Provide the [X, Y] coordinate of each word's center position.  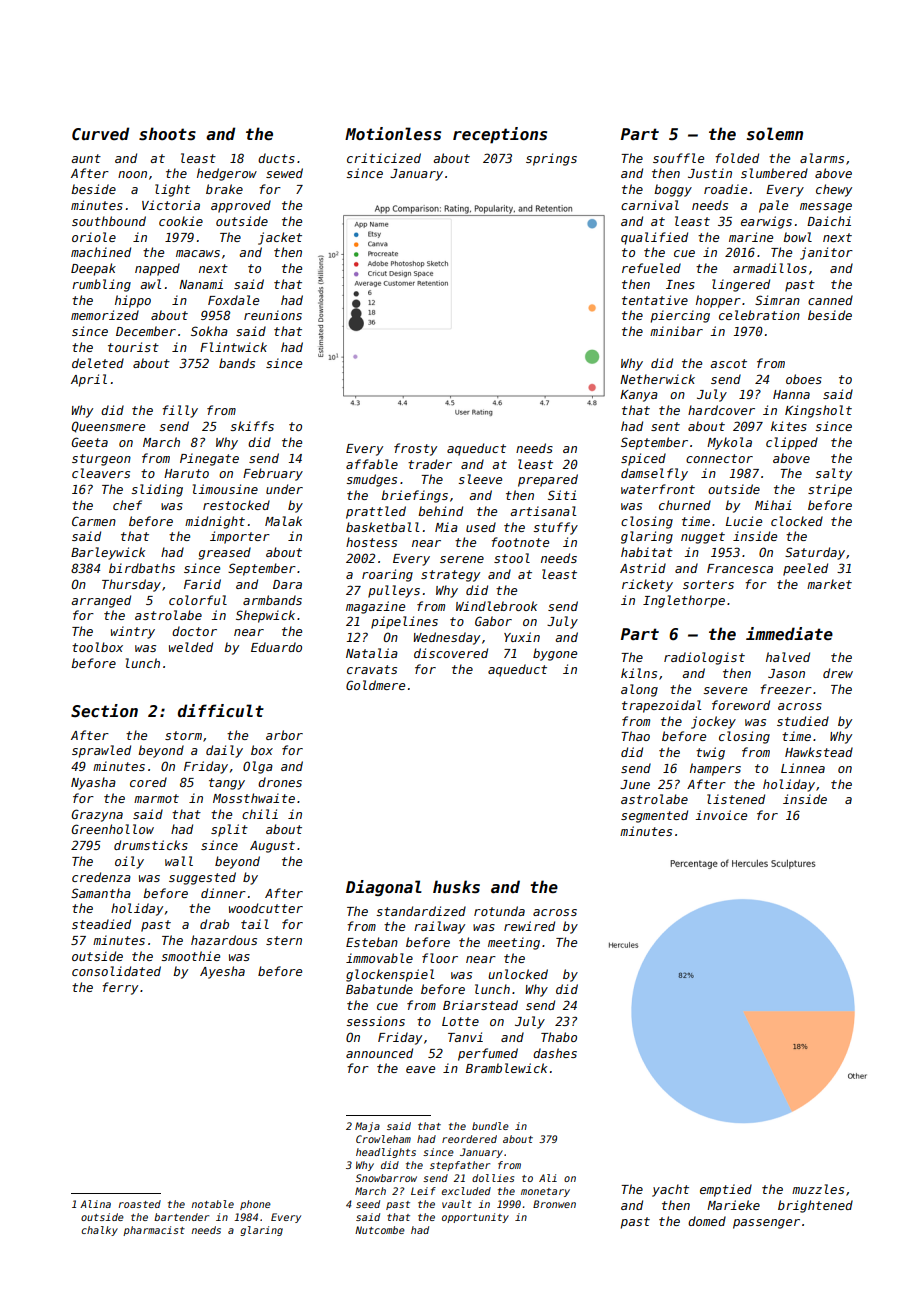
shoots [167, 134]
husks [456, 887]
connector [719, 458]
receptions [500, 135]
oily [129, 862]
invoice [721, 815]
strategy [450, 576]
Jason [786, 673]
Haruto [186, 473]
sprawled [101, 751]
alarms [822, 158]
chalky [99, 1231]
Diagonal [384, 888]
